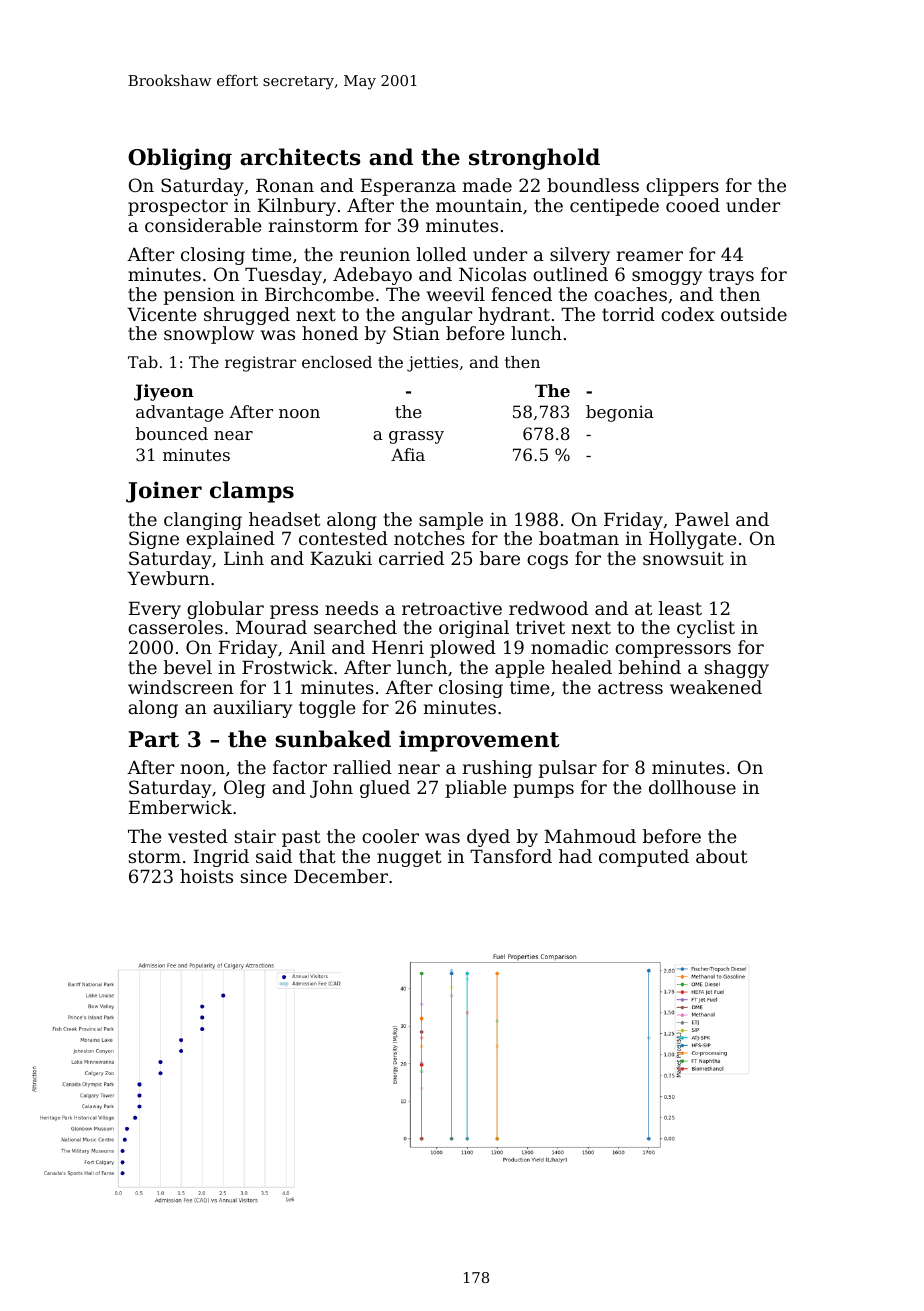 The image size is (924, 1311). What do you see at coordinates (408, 187) in the screenshot?
I see `Esperanza` at bounding box center [408, 187].
